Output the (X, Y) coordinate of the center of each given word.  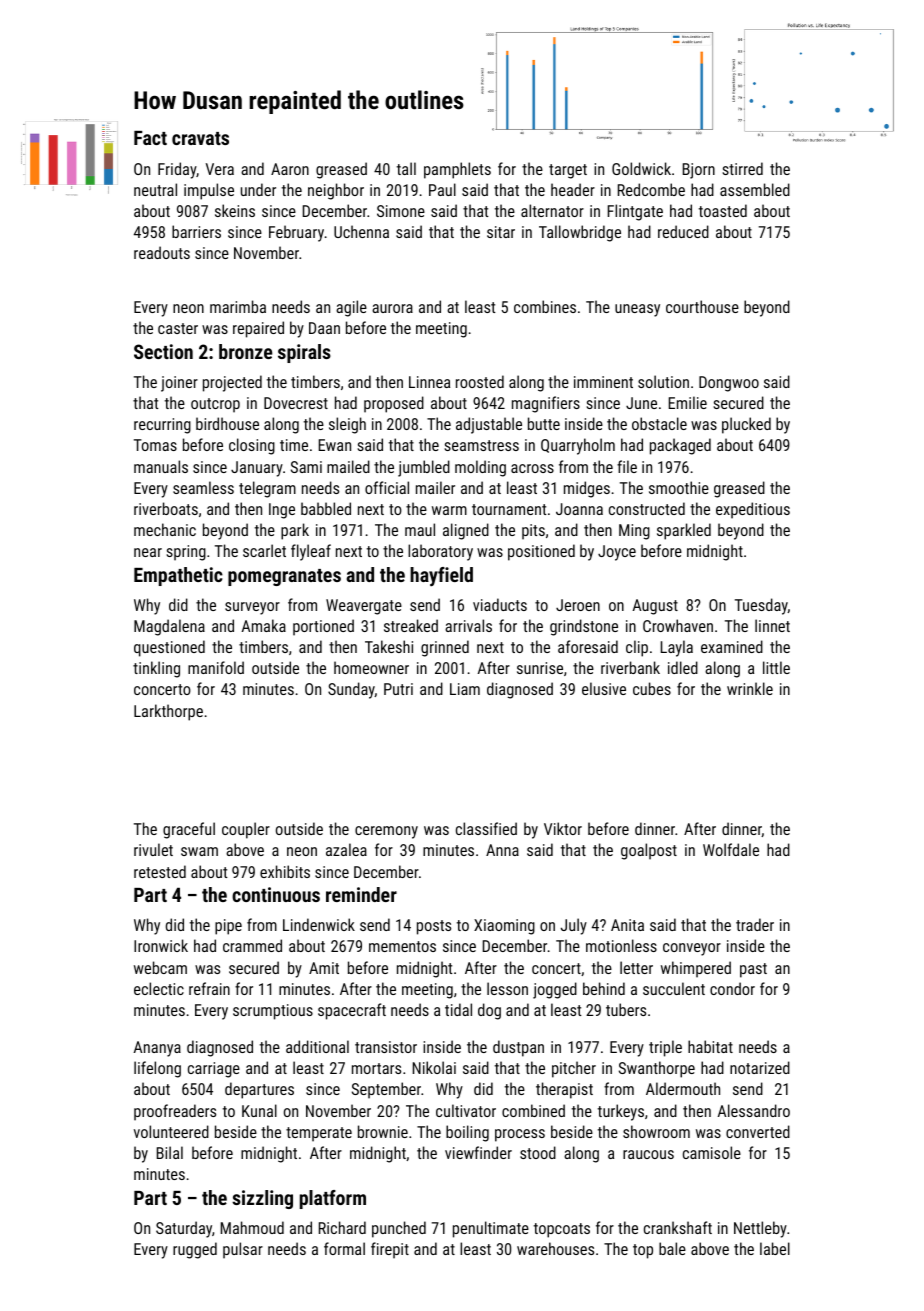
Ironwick (161, 945)
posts (434, 927)
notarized (760, 1067)
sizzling (262, 1199)
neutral (155, 189)
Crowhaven (678, 625)
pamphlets (457, 170)
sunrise (540, 668)
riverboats (166, 508)
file (627, 466)
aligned (466, 531)
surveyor (252, 608)
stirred (742, 168)
